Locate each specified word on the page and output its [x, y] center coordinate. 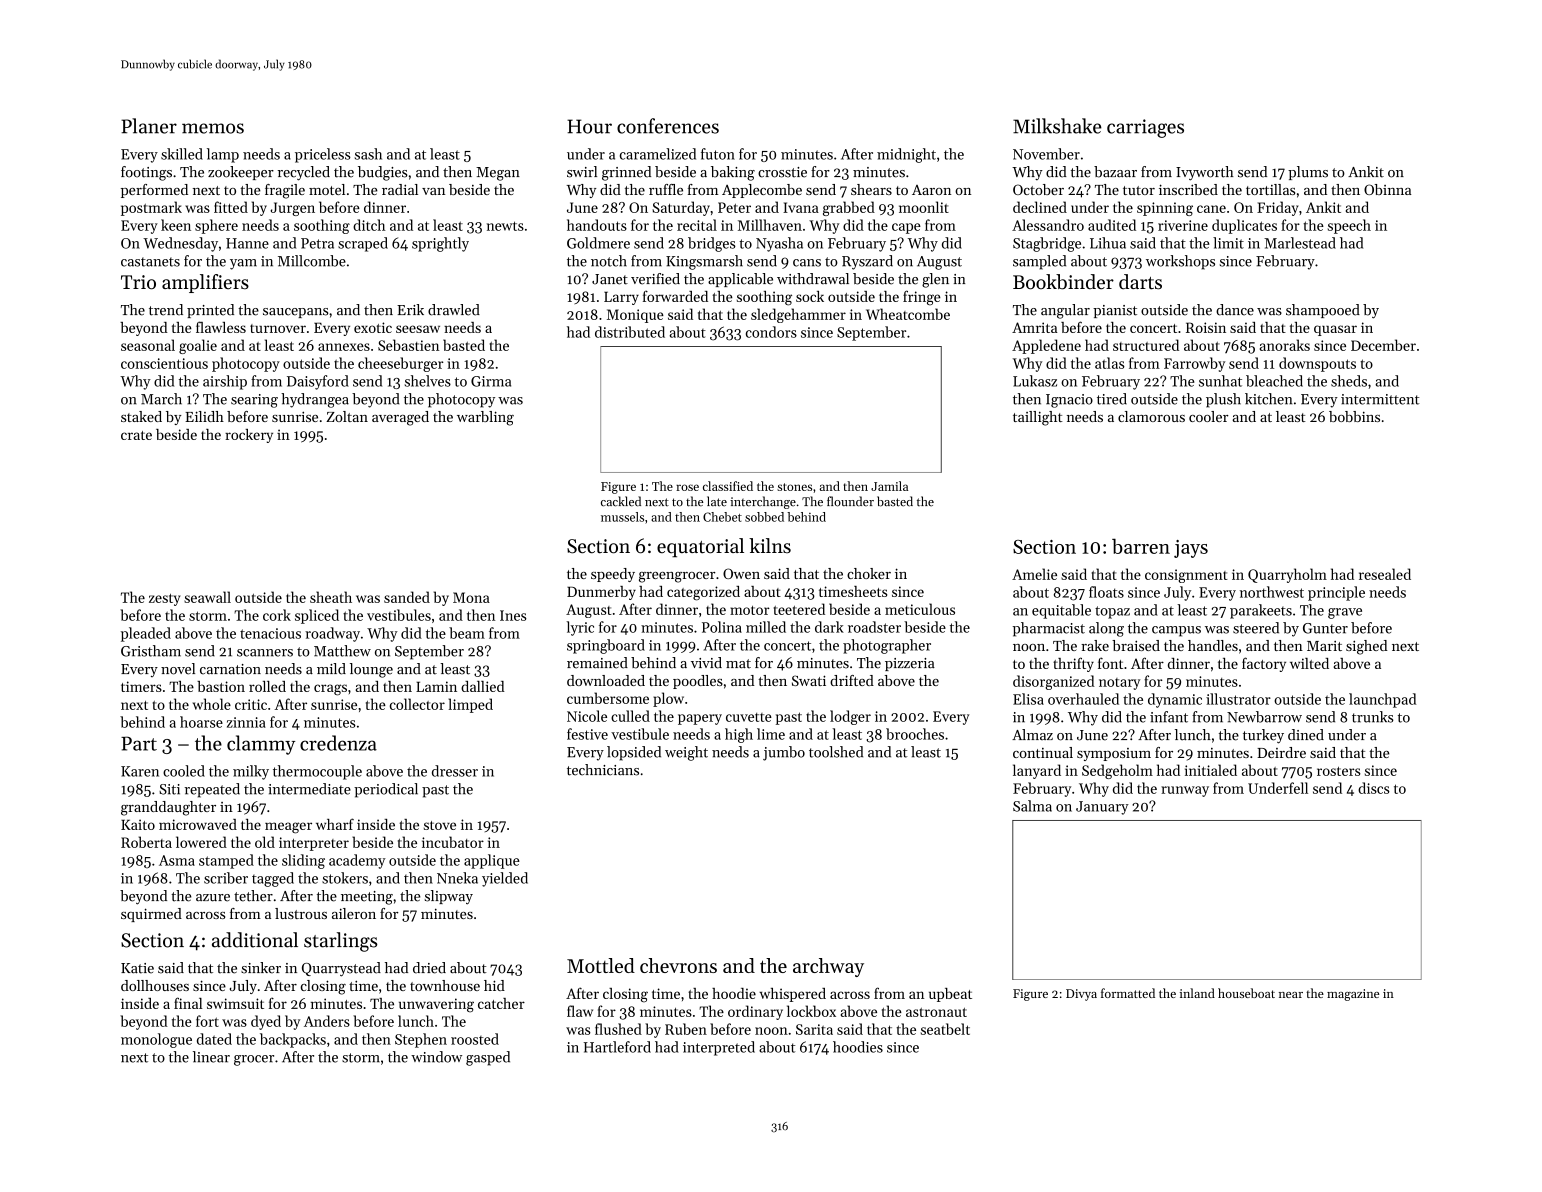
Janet [610, 279]
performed [154, 191]
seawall [207, 597]
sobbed [764, 517]
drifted [852, 680]
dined [1306, 735]
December [1383, 345]
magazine [1353, 995]
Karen [140, 771]
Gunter [1325, 628]
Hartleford [617, 1047]
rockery [249, 436]
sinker [261, 968]
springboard [606, 646]
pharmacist [1049, 629]
